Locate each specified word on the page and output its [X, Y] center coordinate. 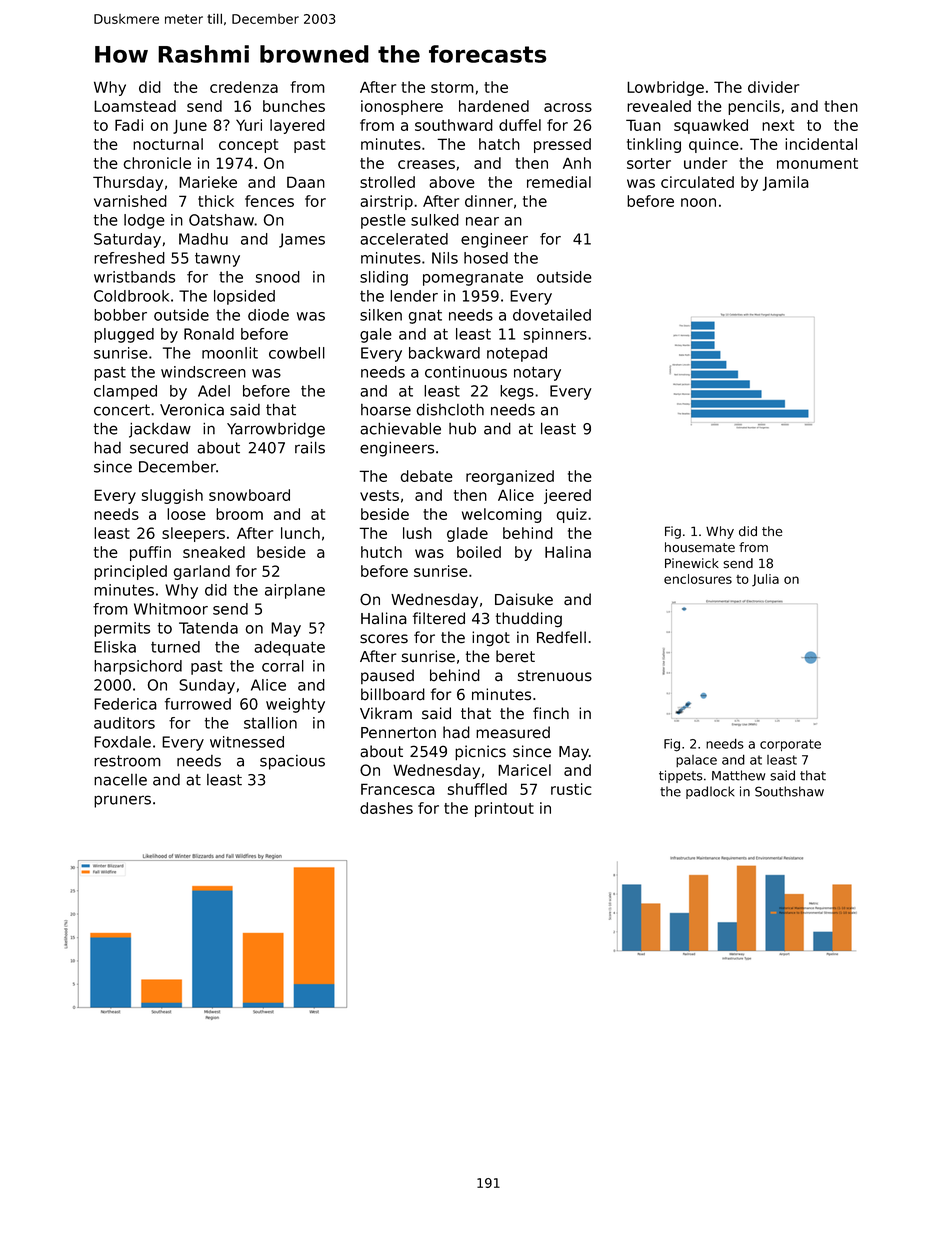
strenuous [555, 676]
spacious [292, 762]
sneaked [214, 552]
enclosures [698, 579]
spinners [555, 335]
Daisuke [524, 599]
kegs [517, 392]
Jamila [786, 183]
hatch [499, 144]
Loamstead [135, 106]
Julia [765, 580]
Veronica [192, 410]
